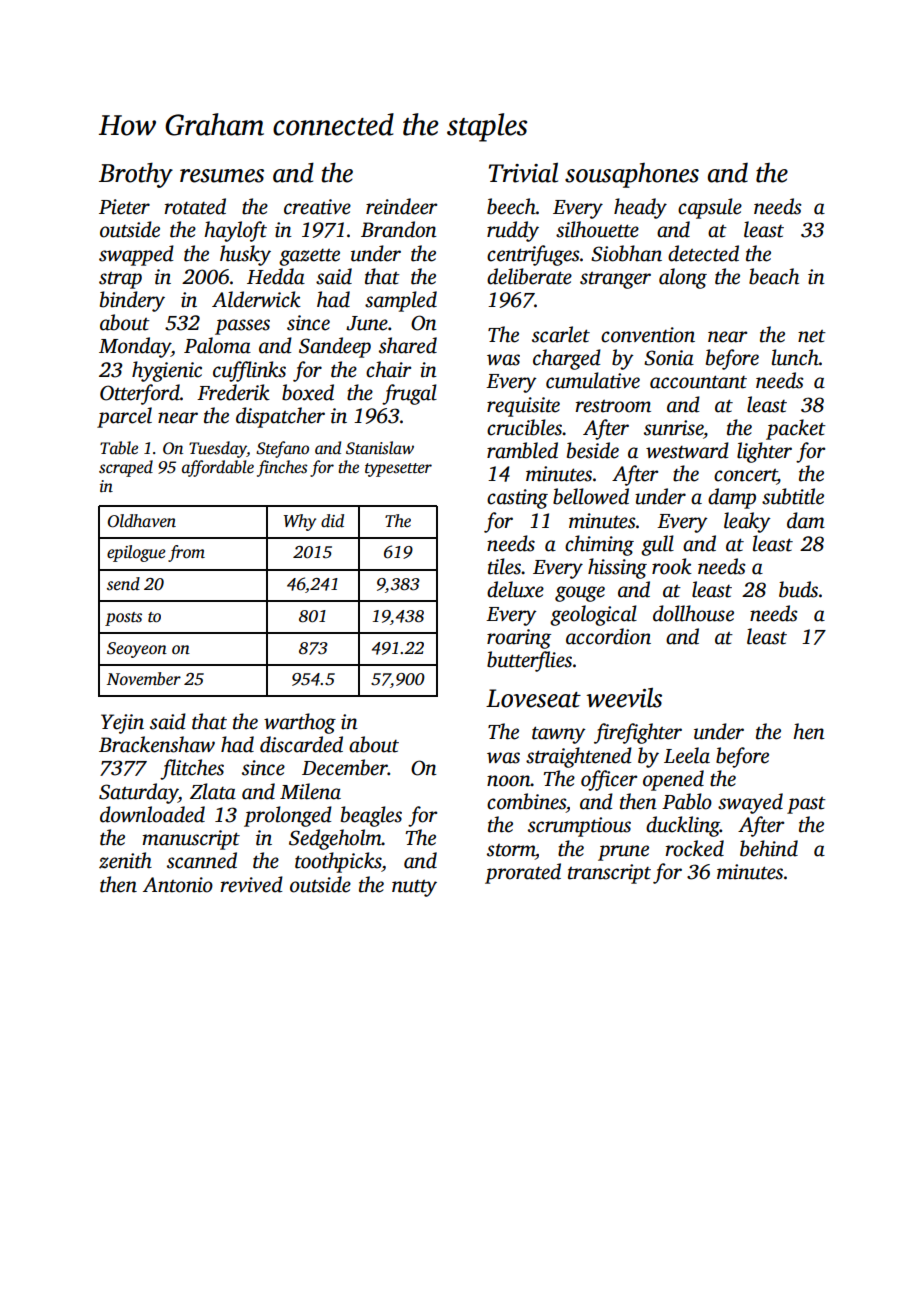  Describe the element at coordinates (408, 345) in the screenshot. I see `shared` at that location.
